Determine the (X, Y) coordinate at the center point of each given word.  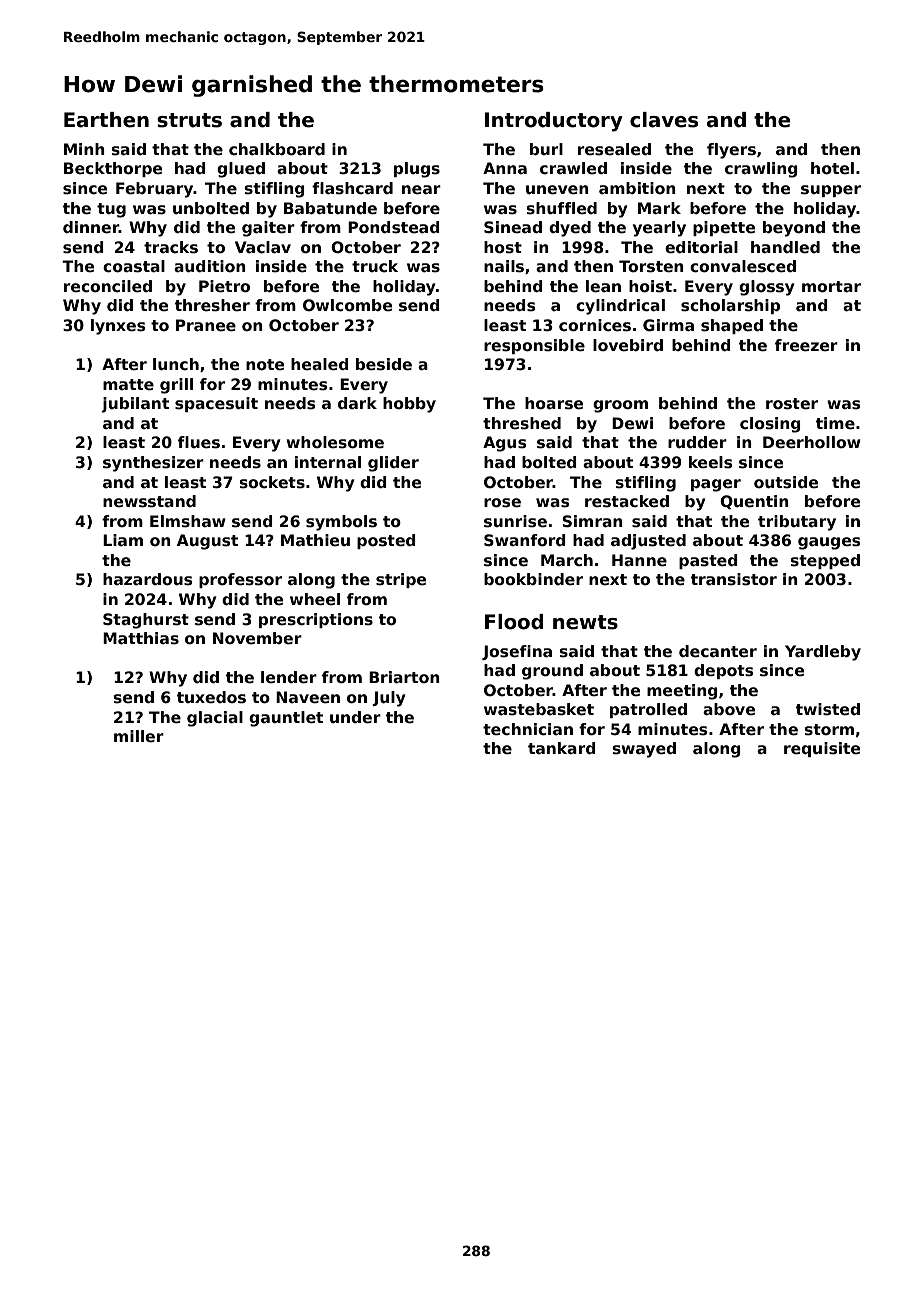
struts (189, 120)
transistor (734, 579)
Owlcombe (347, 305)
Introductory (554, 122)
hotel (832, 168)
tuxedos (211, 697)
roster (792, 404)
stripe (401, 580)
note (265, 365)
